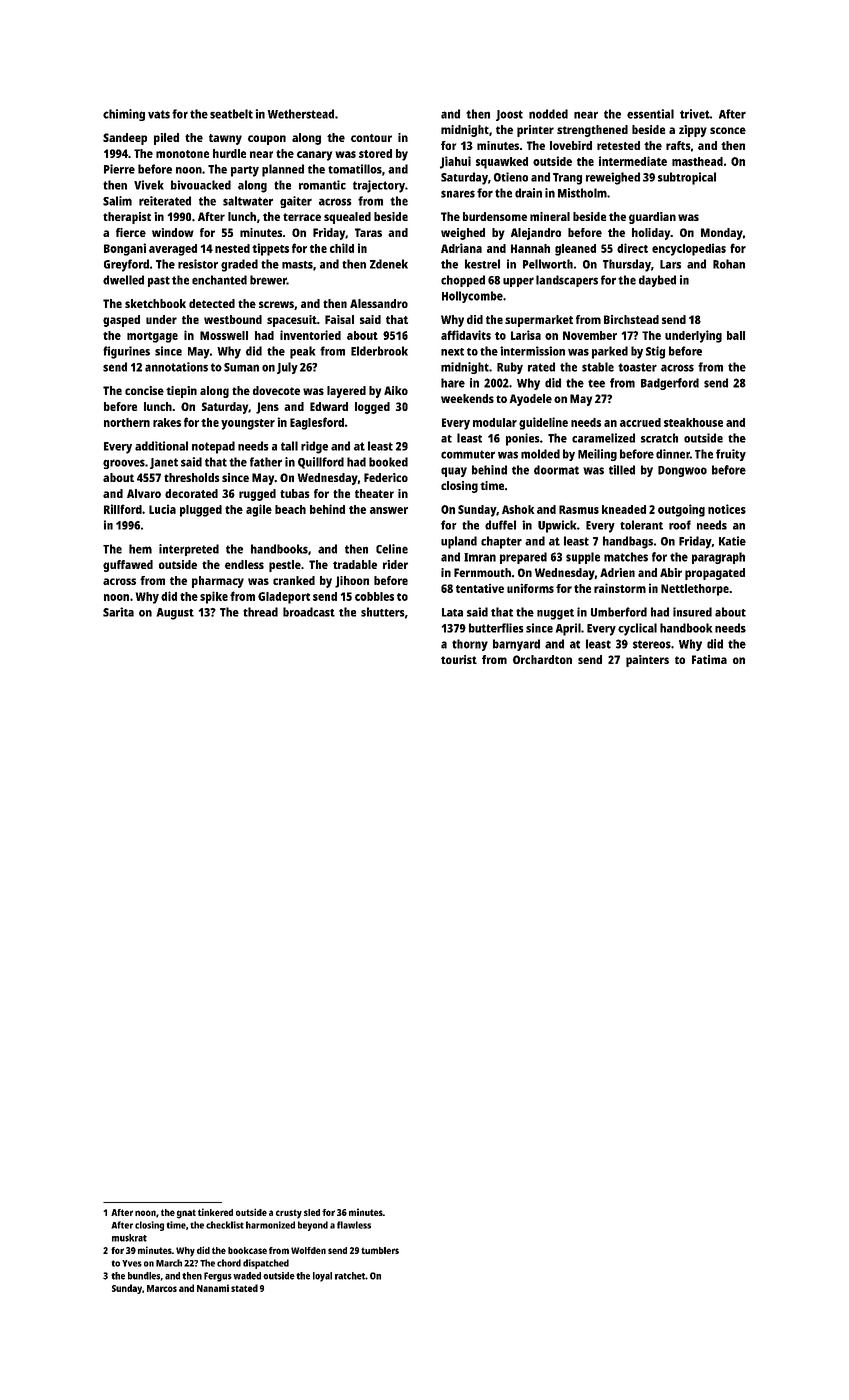 This page has width=849, height=1400. Describe the element at coordinates (308, 1250) in the page. I see `Wolfden` at that location.
